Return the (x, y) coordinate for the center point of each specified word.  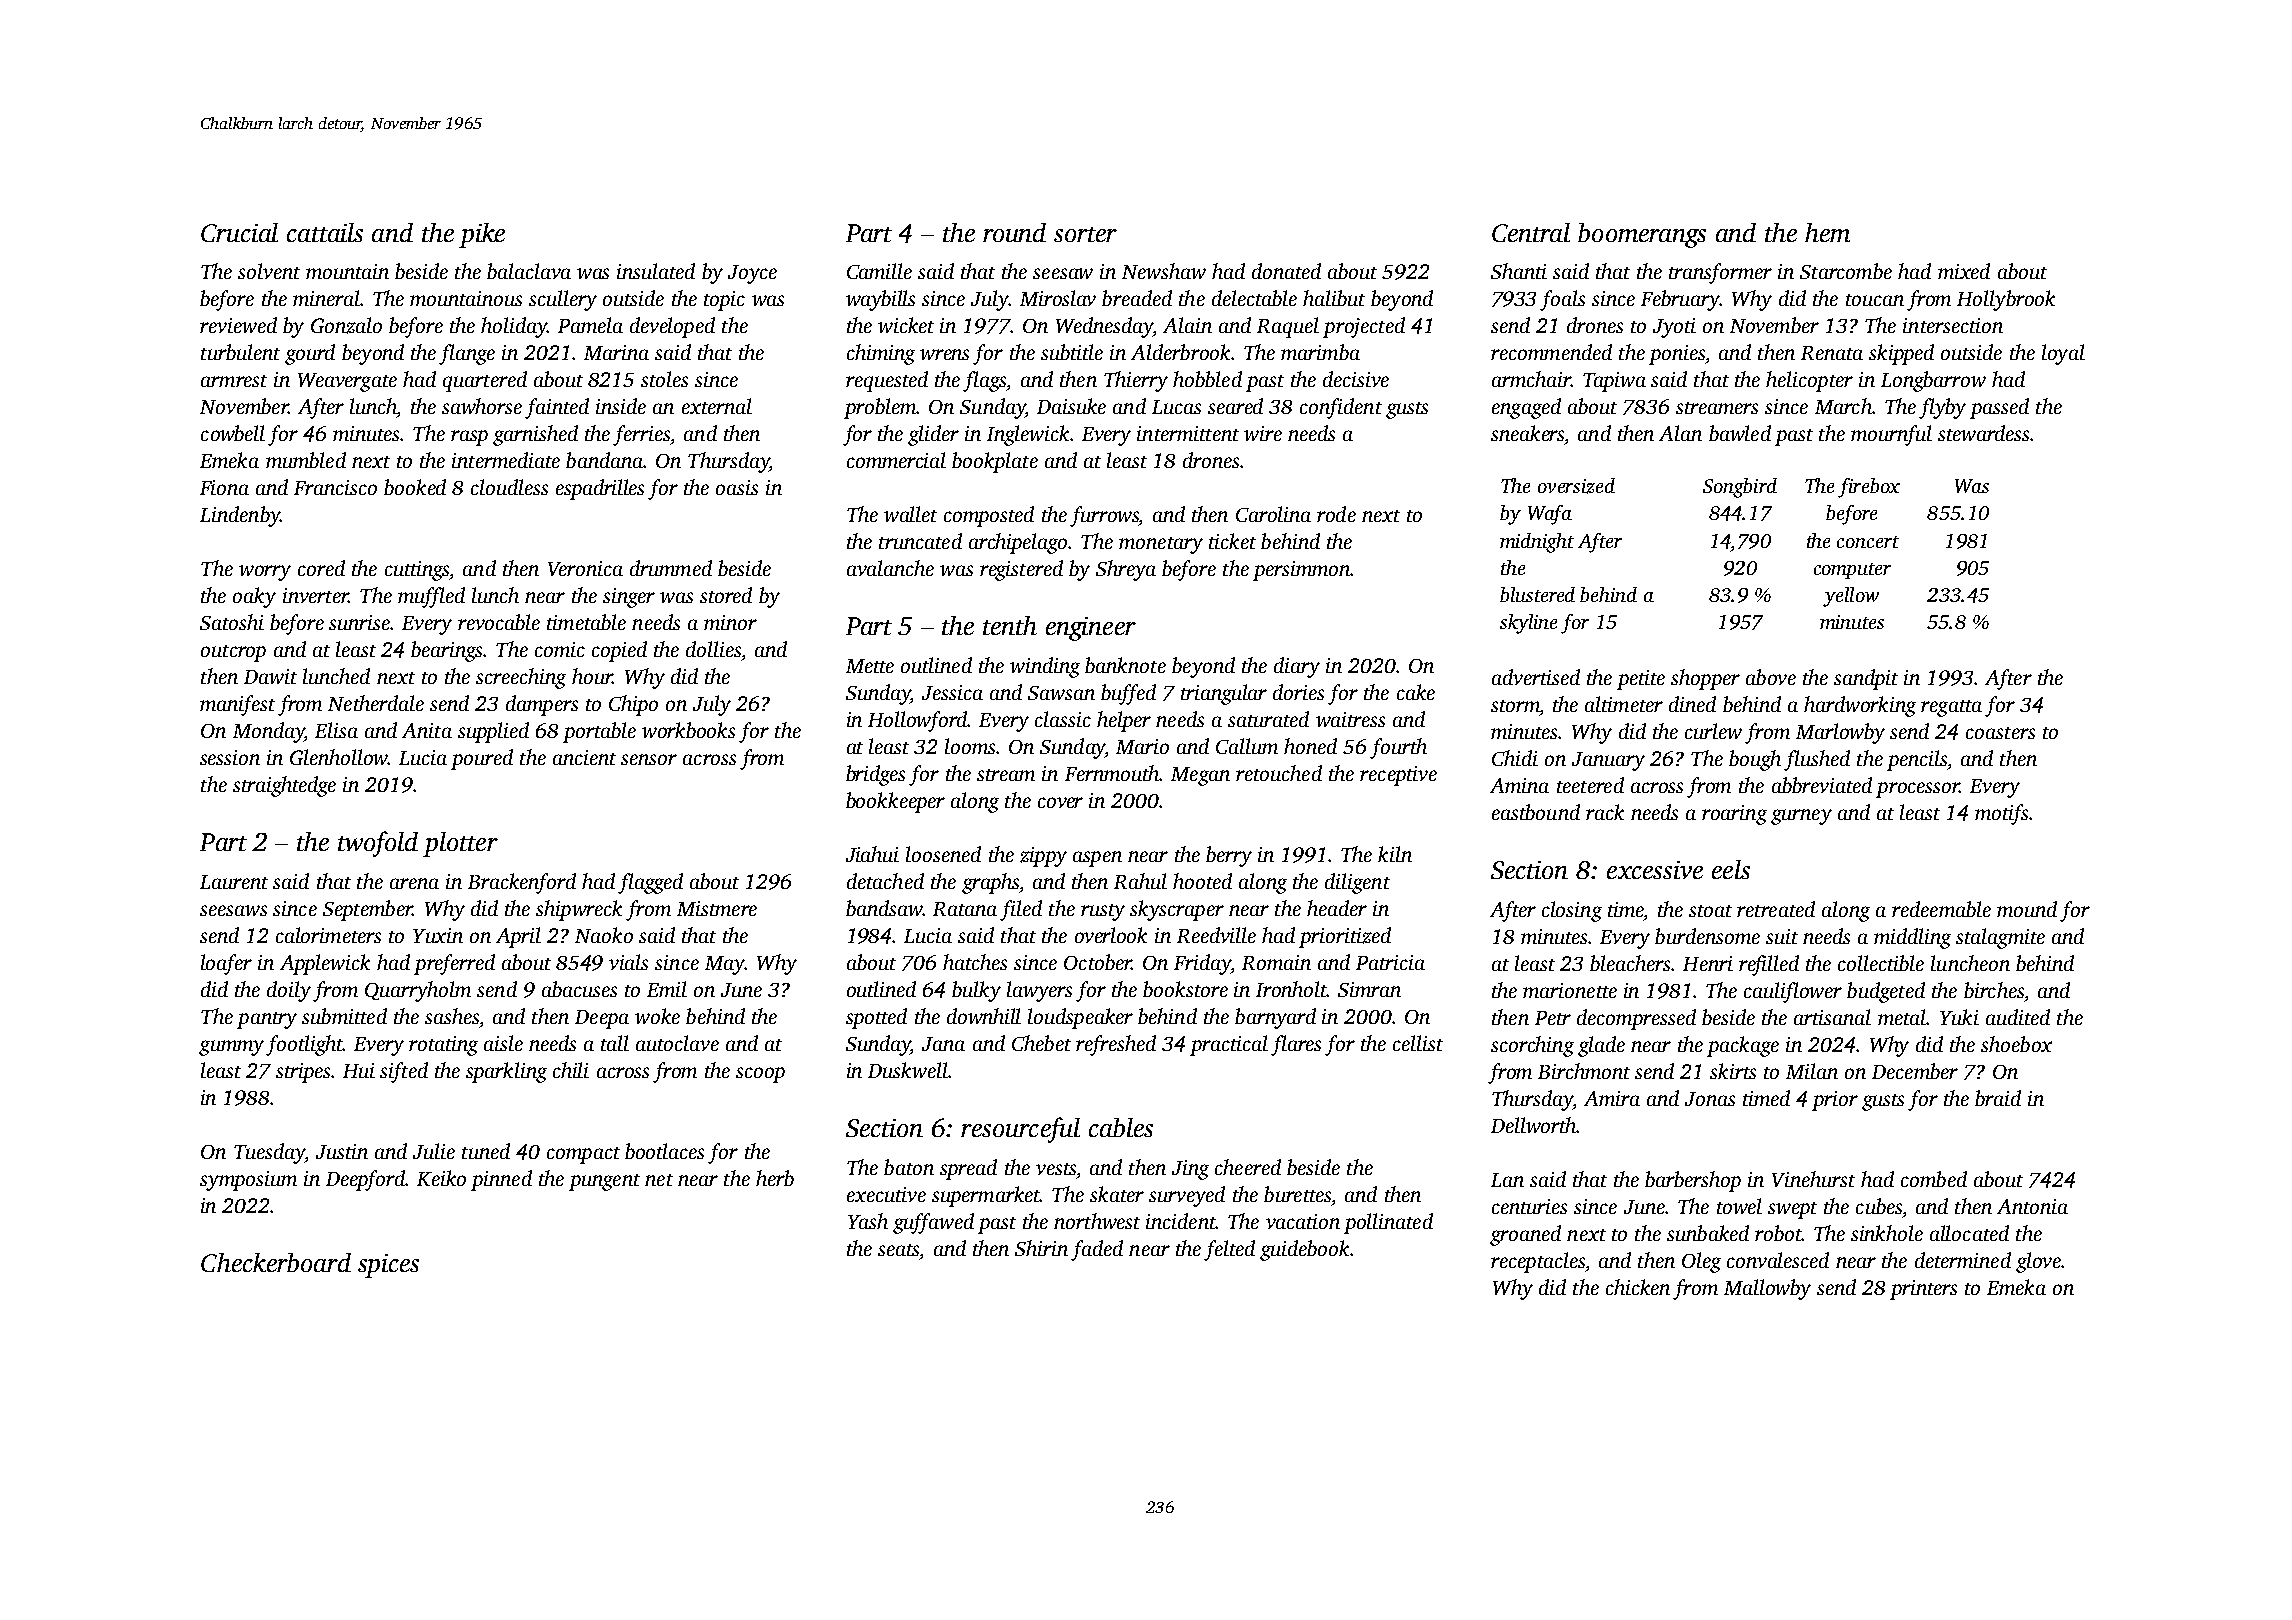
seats (898, 1250)
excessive (1655, 870)
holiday (514, 327)
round (1014, 232)
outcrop (233, 653)
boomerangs (1642, 235)
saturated (1268, 719)
